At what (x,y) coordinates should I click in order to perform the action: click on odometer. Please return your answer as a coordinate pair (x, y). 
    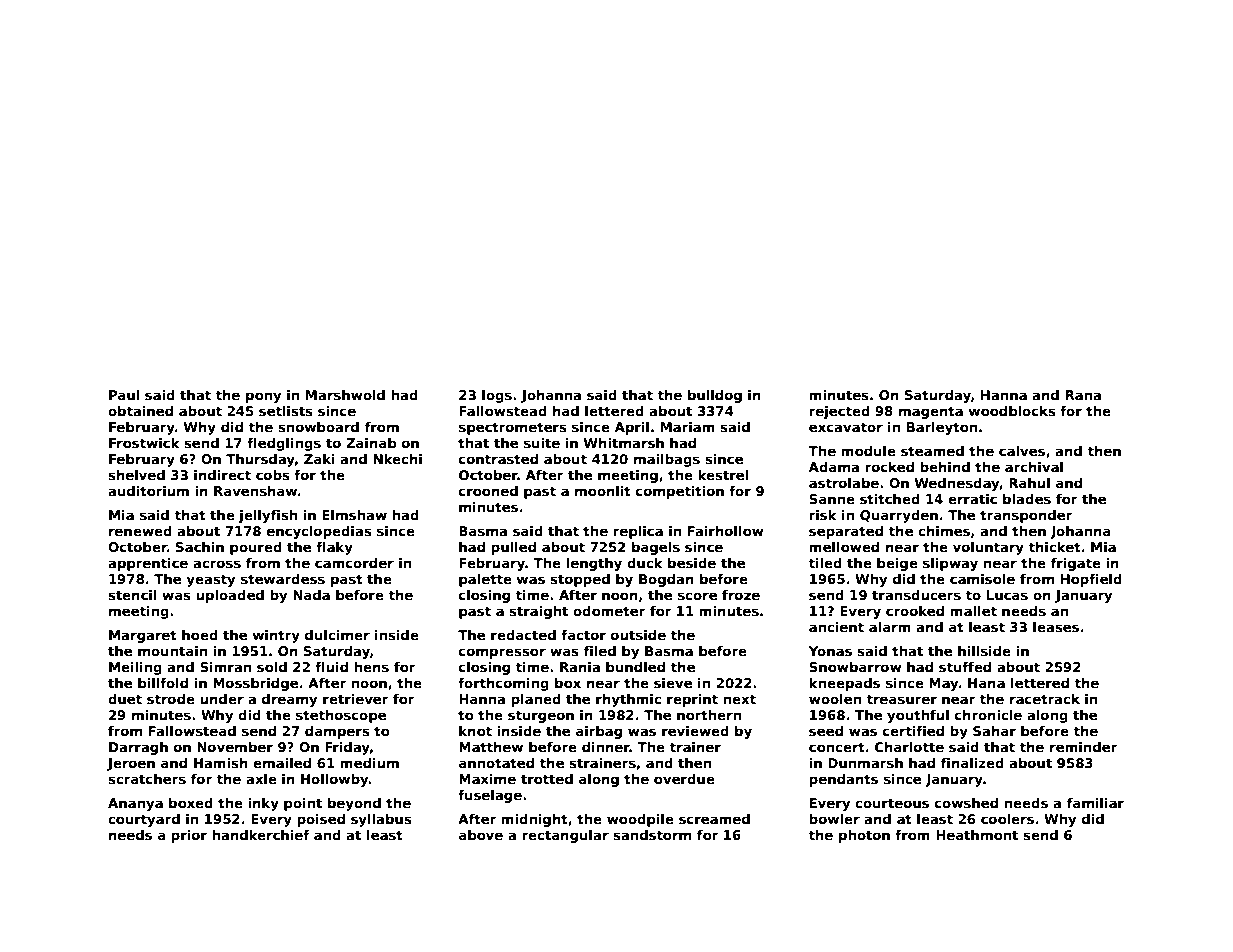
    Looking at the image, I should click on (609, 611).
